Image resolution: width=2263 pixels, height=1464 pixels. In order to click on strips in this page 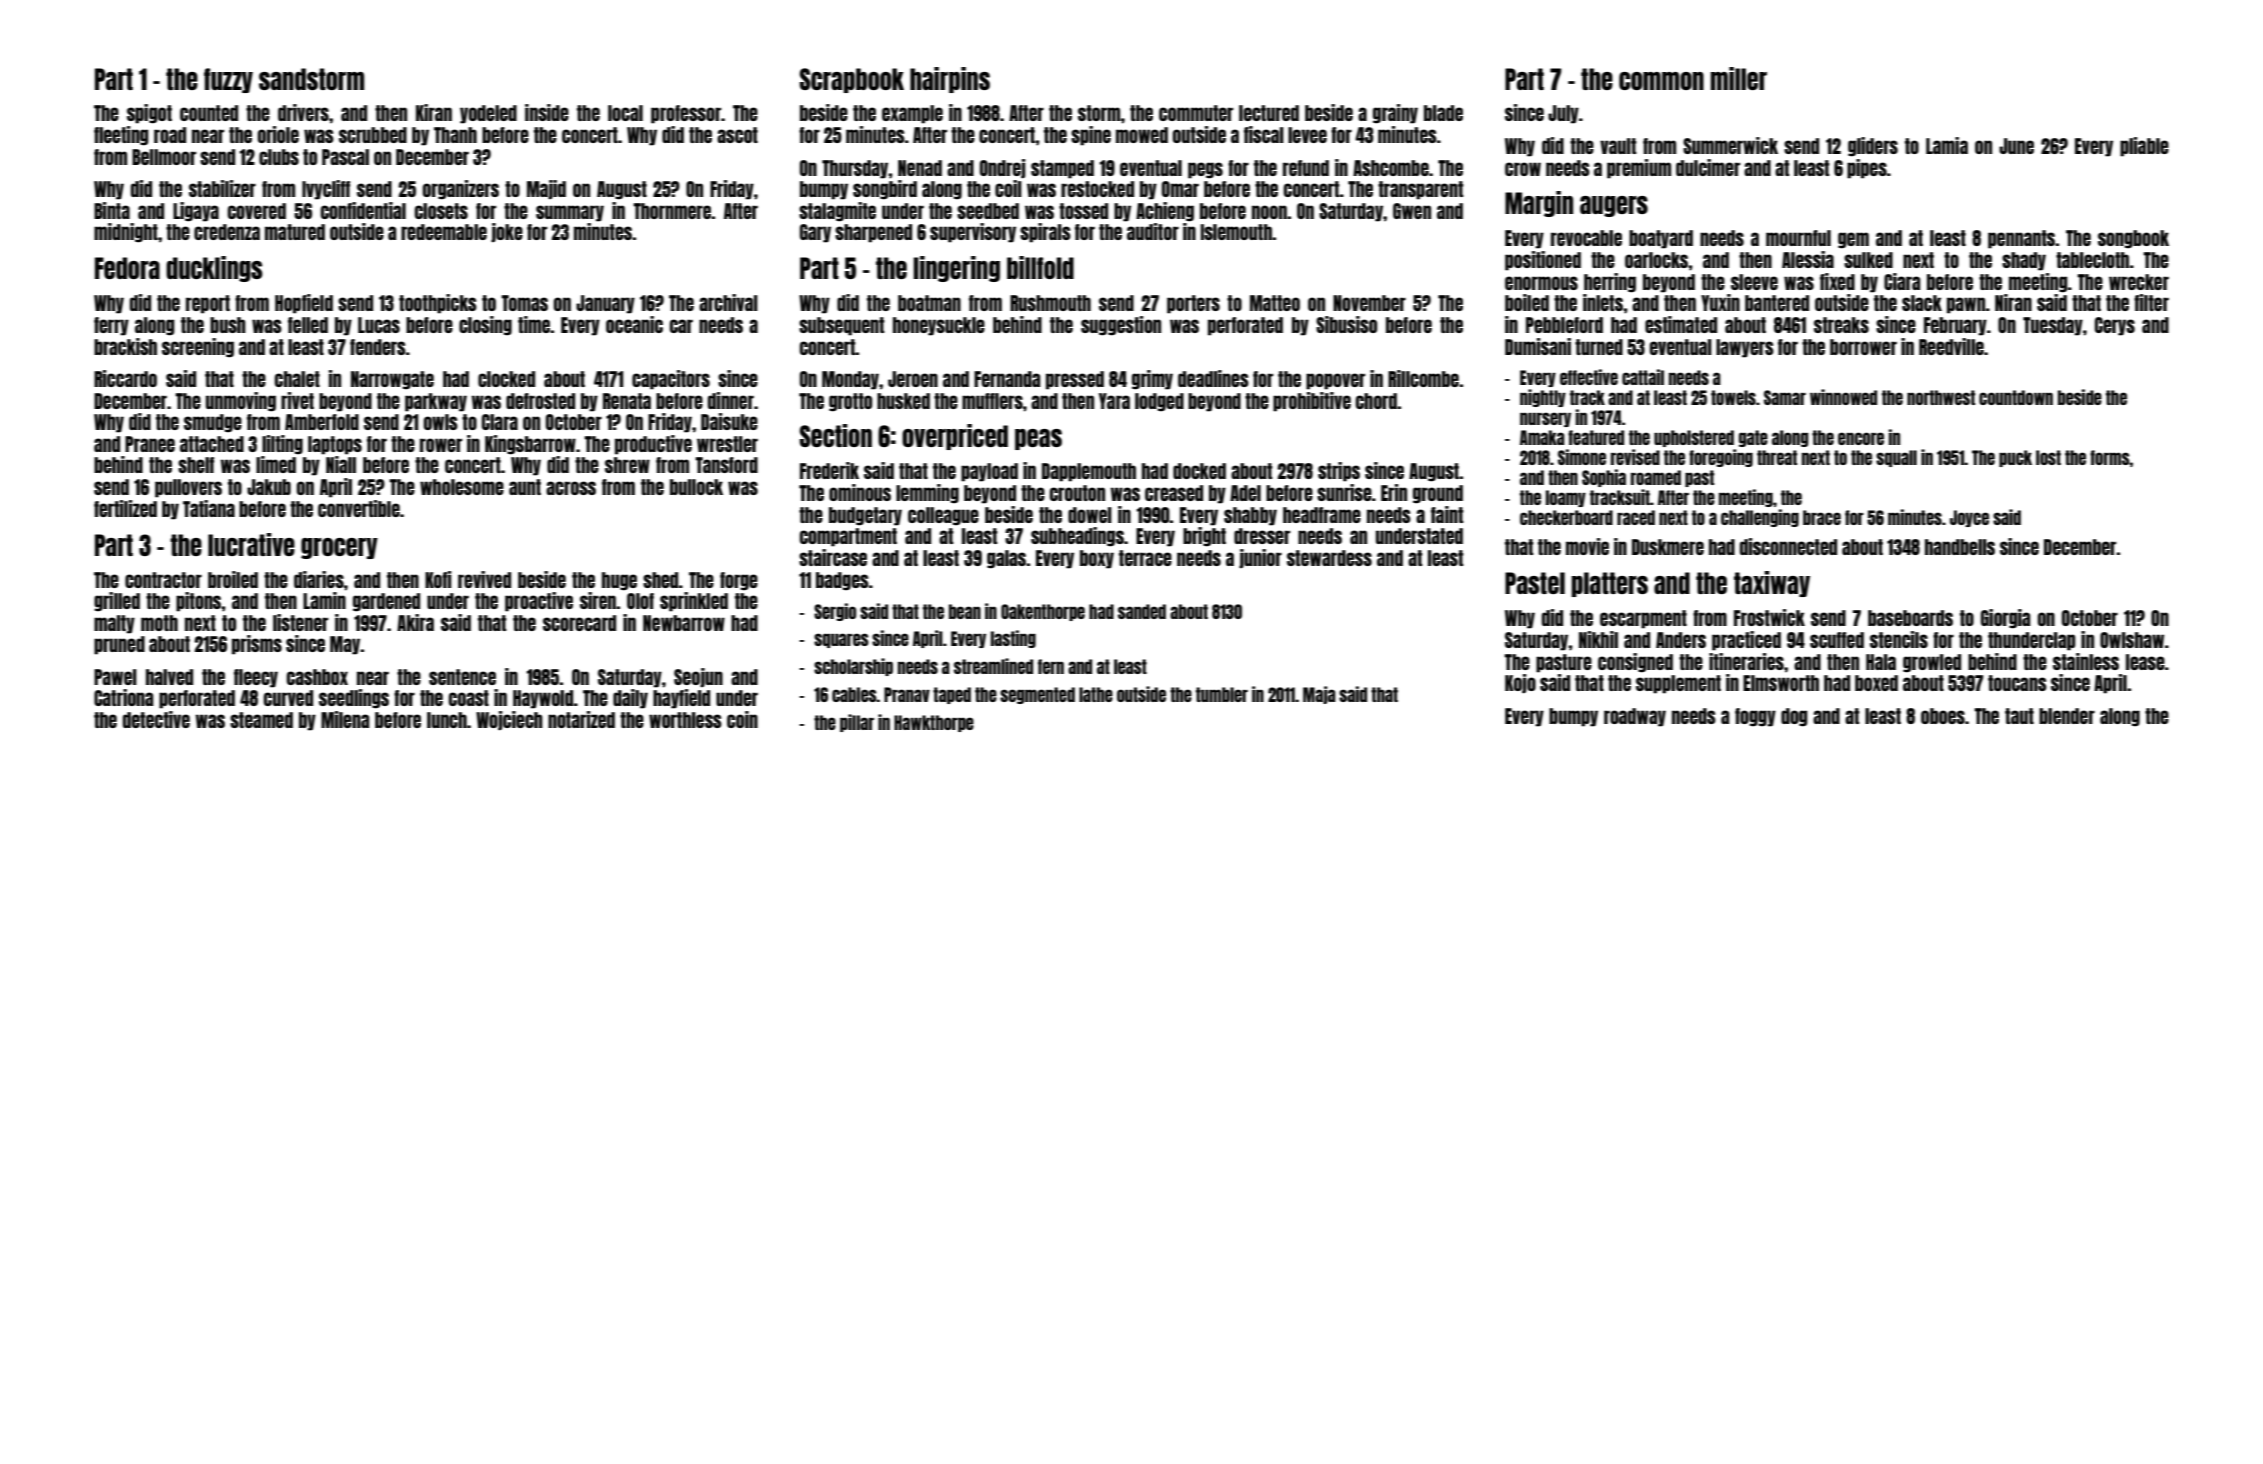, I will do `click(1339, 472)`.
